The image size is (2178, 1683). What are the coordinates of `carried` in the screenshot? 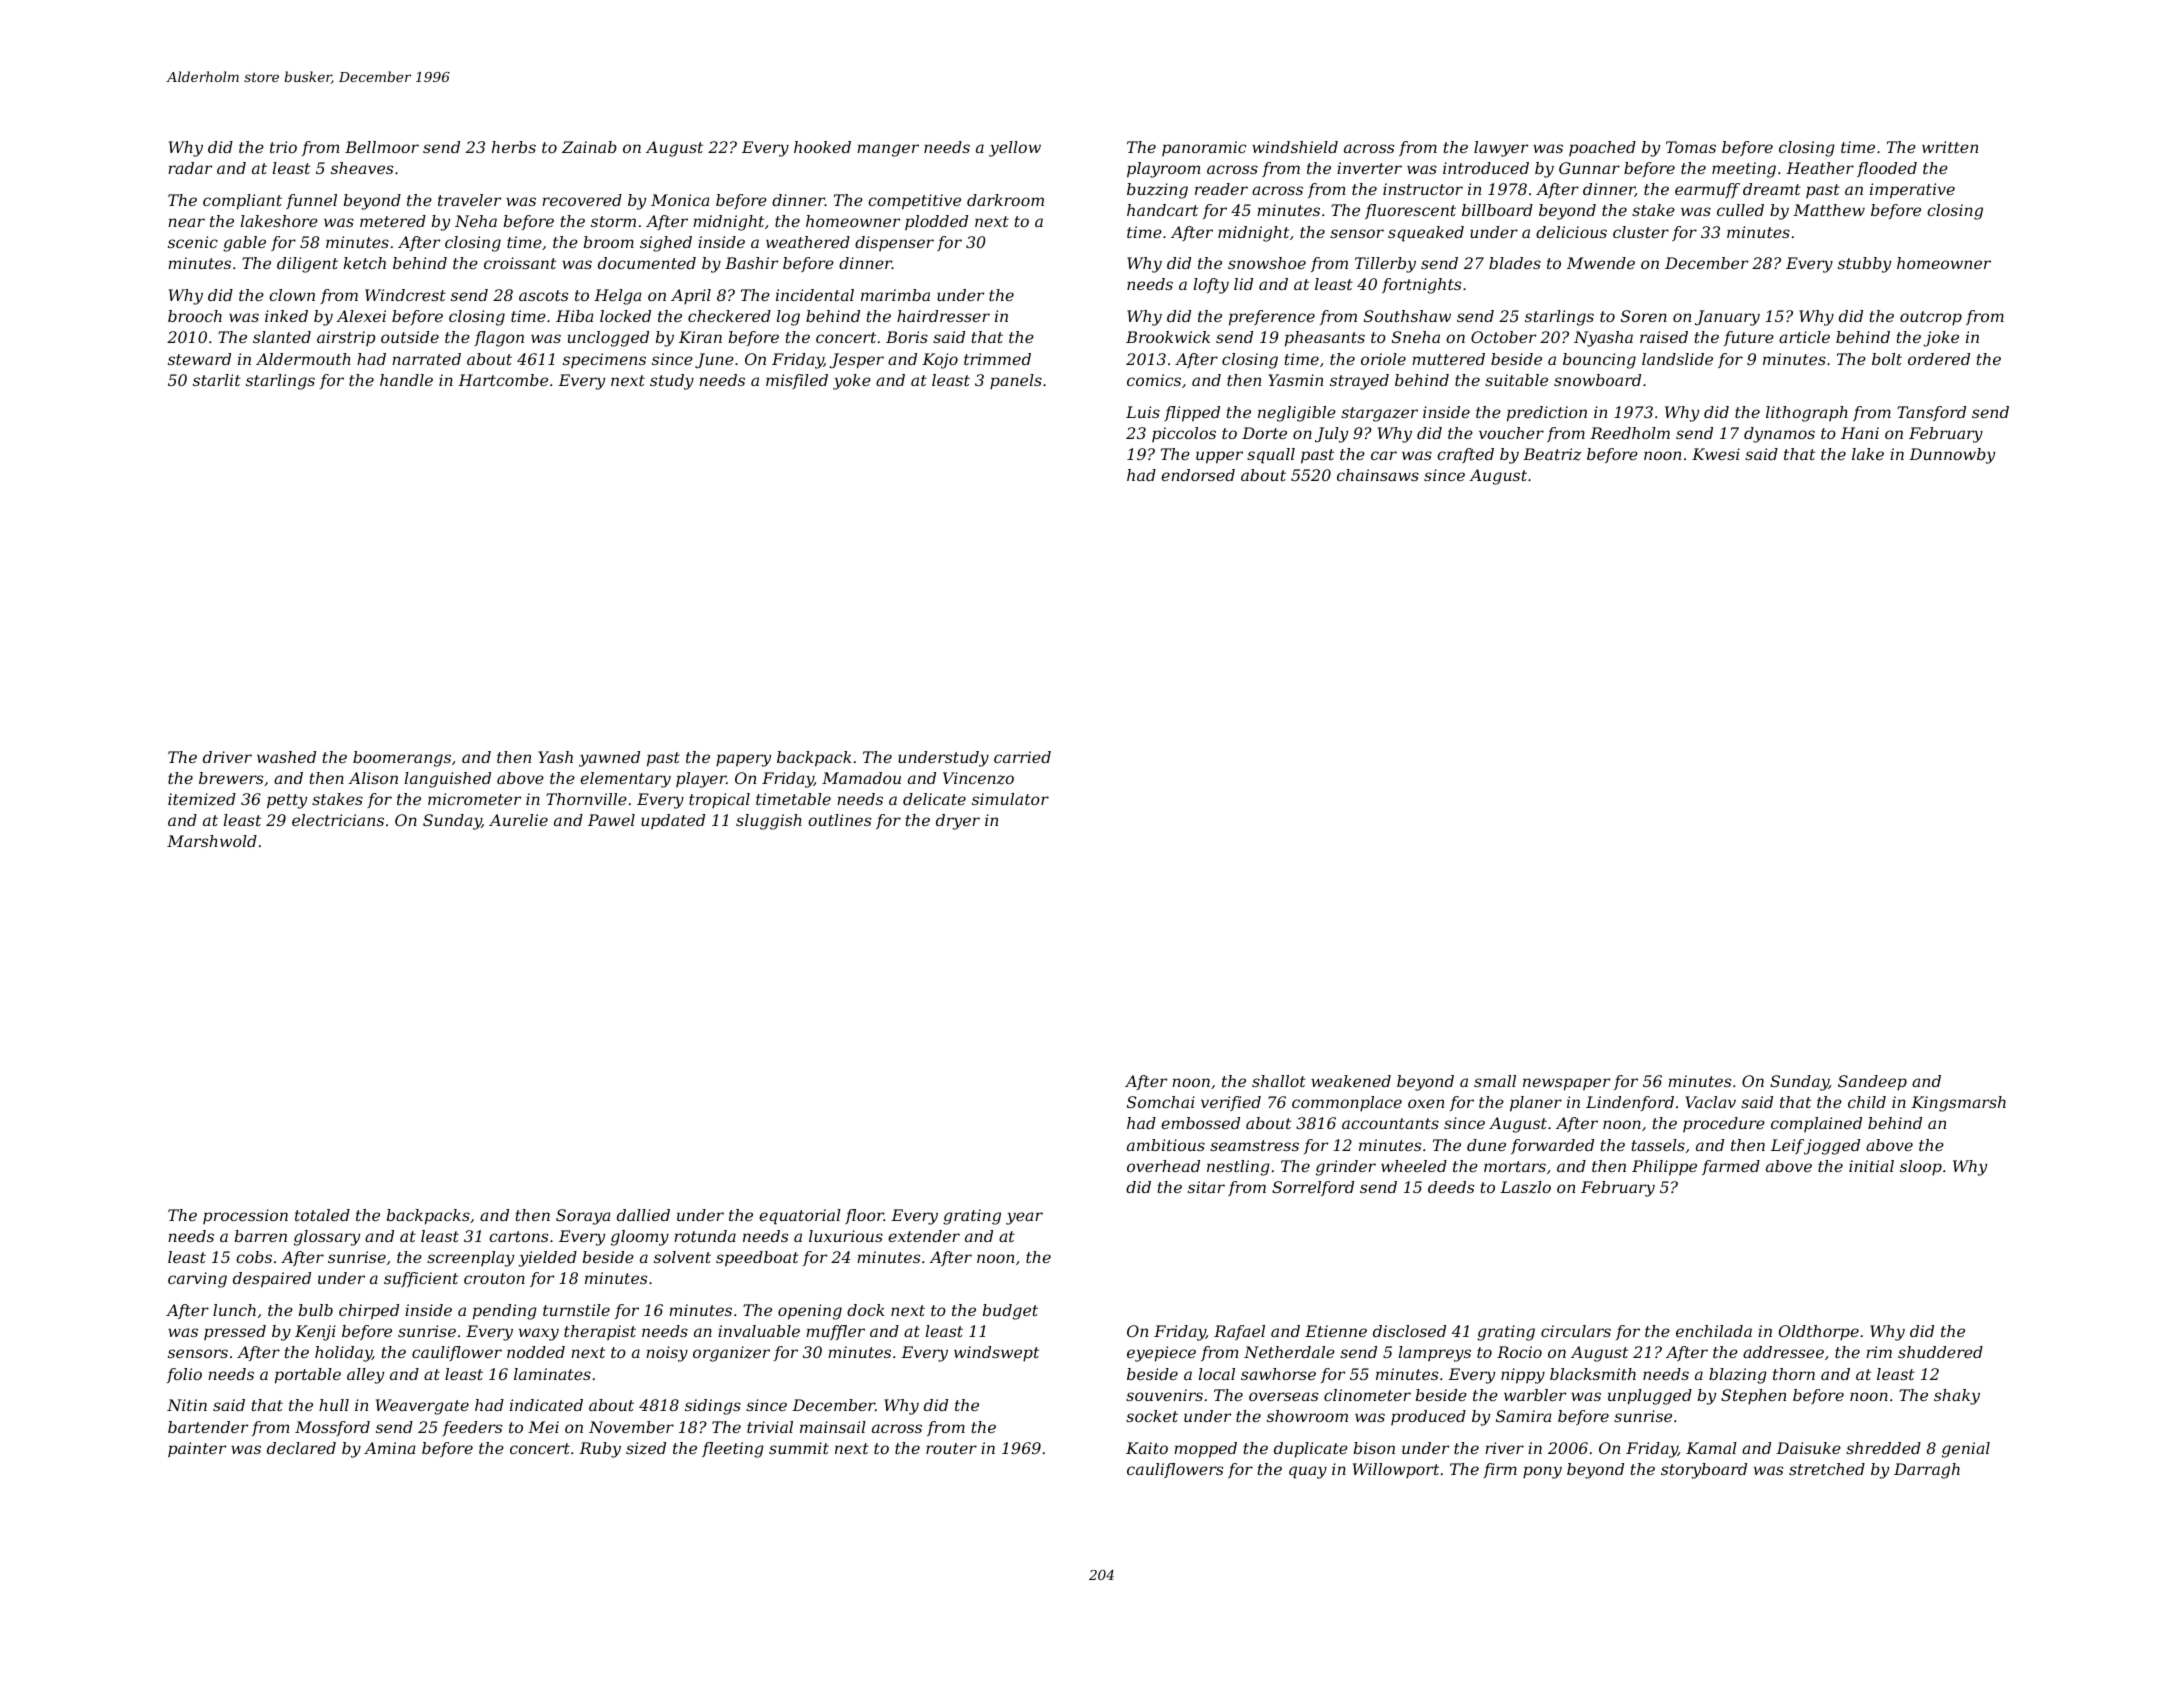 It's located at (1022, 757).
